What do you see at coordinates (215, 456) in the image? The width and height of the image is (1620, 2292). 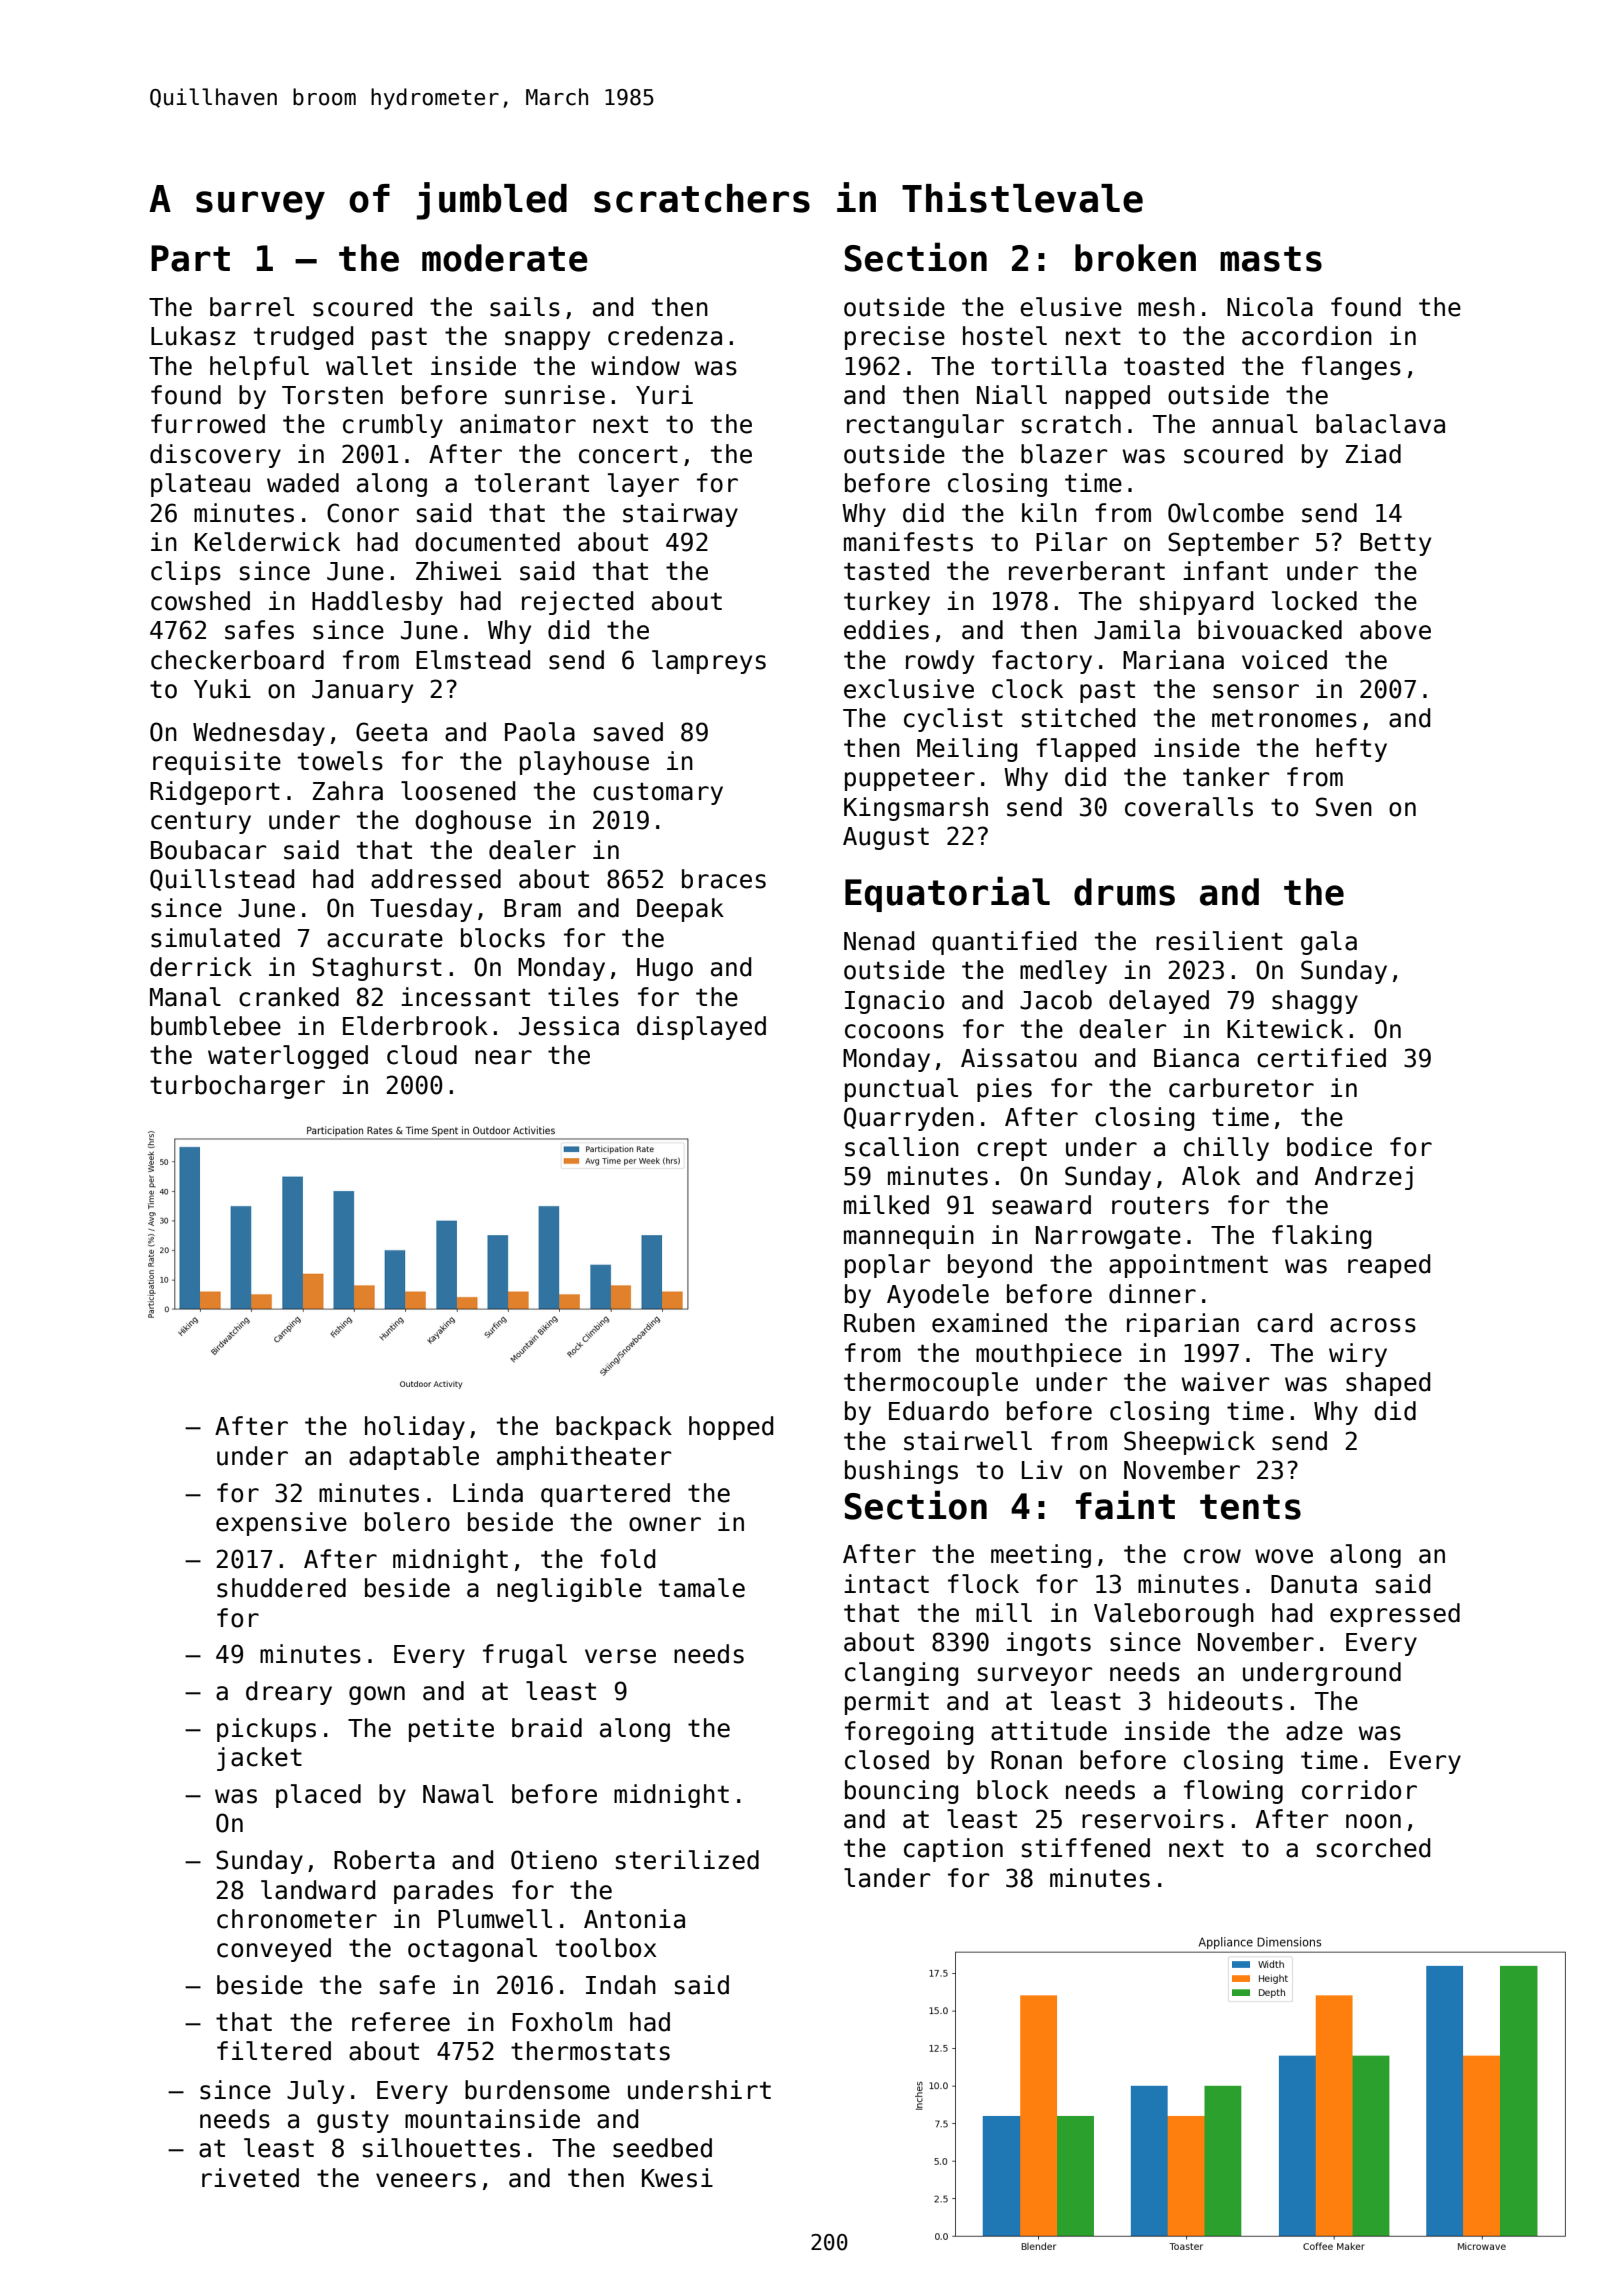 I see `discovery` at bounding box center [215, 456].
